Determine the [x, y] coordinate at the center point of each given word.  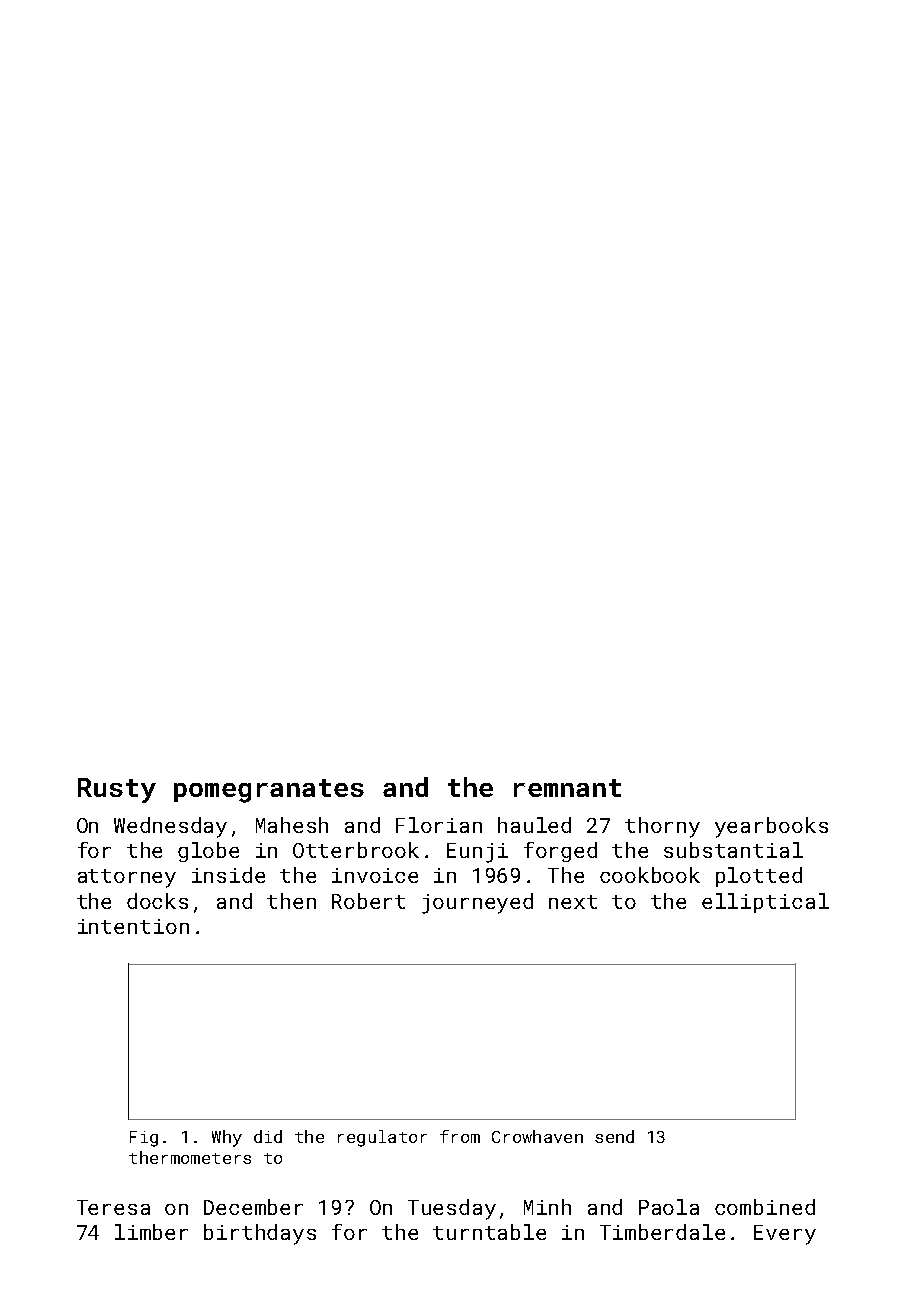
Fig [144, 1139]
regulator [382, 1138]
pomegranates [269, 791]
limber [151, 1232]
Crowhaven [537, 1136]
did [268, 1136]
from [460, 1136]
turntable [489, 1232]
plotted [759, 877]
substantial [733, 850]
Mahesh [292, 825]
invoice [375, 875]
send [614, 1136]
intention [133, 926]
